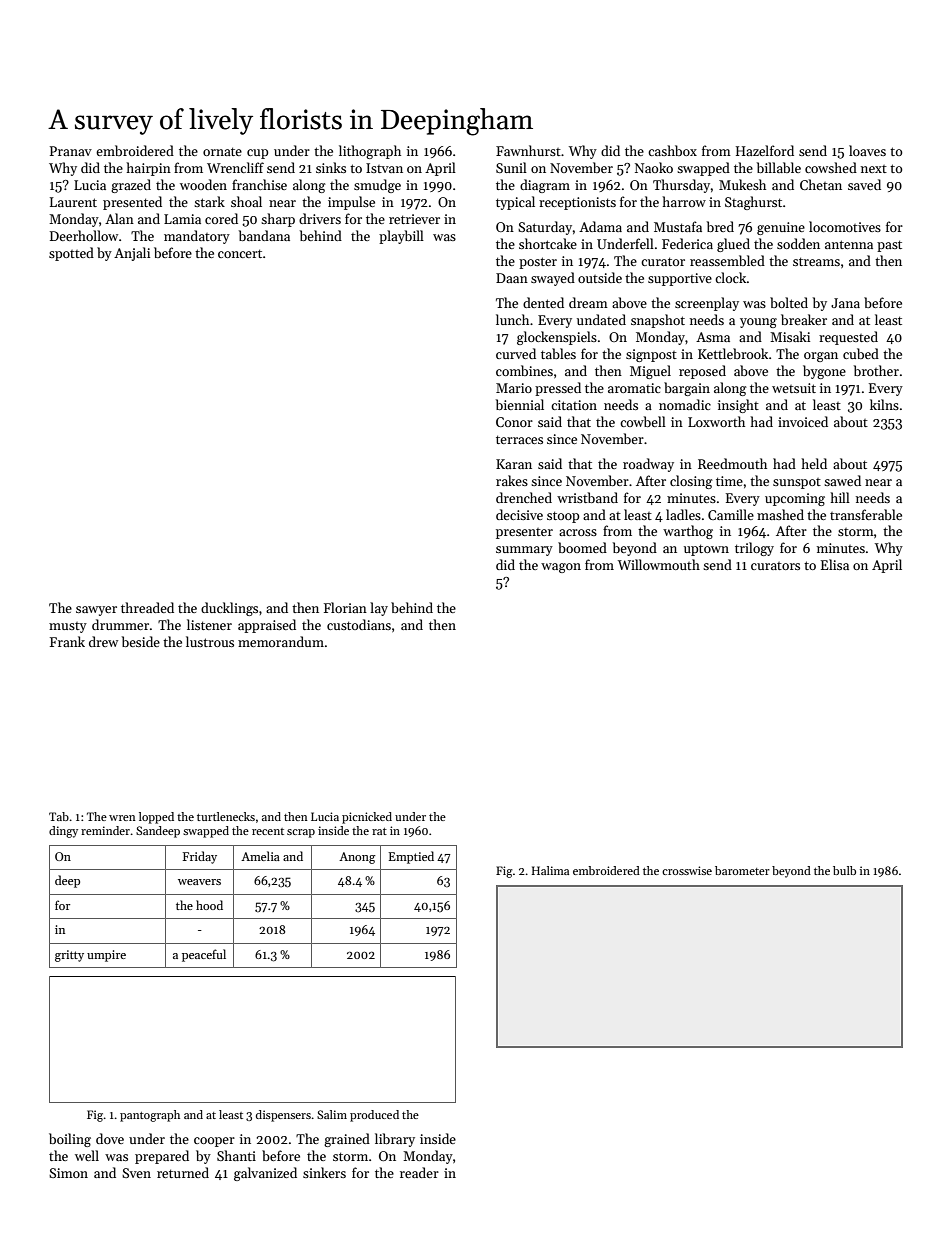 The width and height of the page is (952, 1233). What do you see at coordinates (367, 818) in the page?
I see `picnicked` at bounding box center [367, 818].
